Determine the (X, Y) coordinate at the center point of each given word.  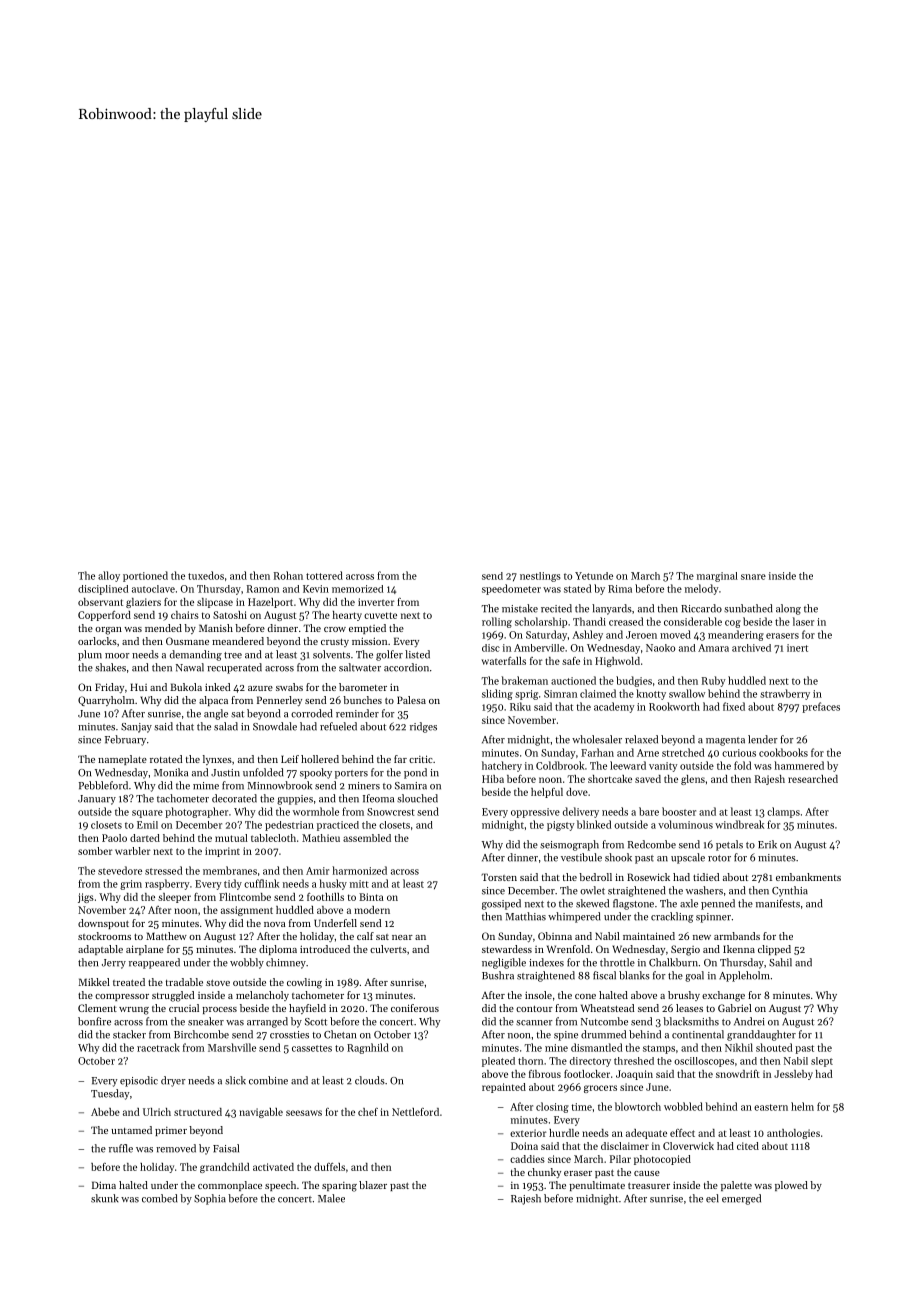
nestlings (540, 577)
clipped (774, 950)
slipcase (215, 603)
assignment (247, 911)
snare (753, 577)
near (402, 937)
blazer (373, 1185)
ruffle (121, 1148)
